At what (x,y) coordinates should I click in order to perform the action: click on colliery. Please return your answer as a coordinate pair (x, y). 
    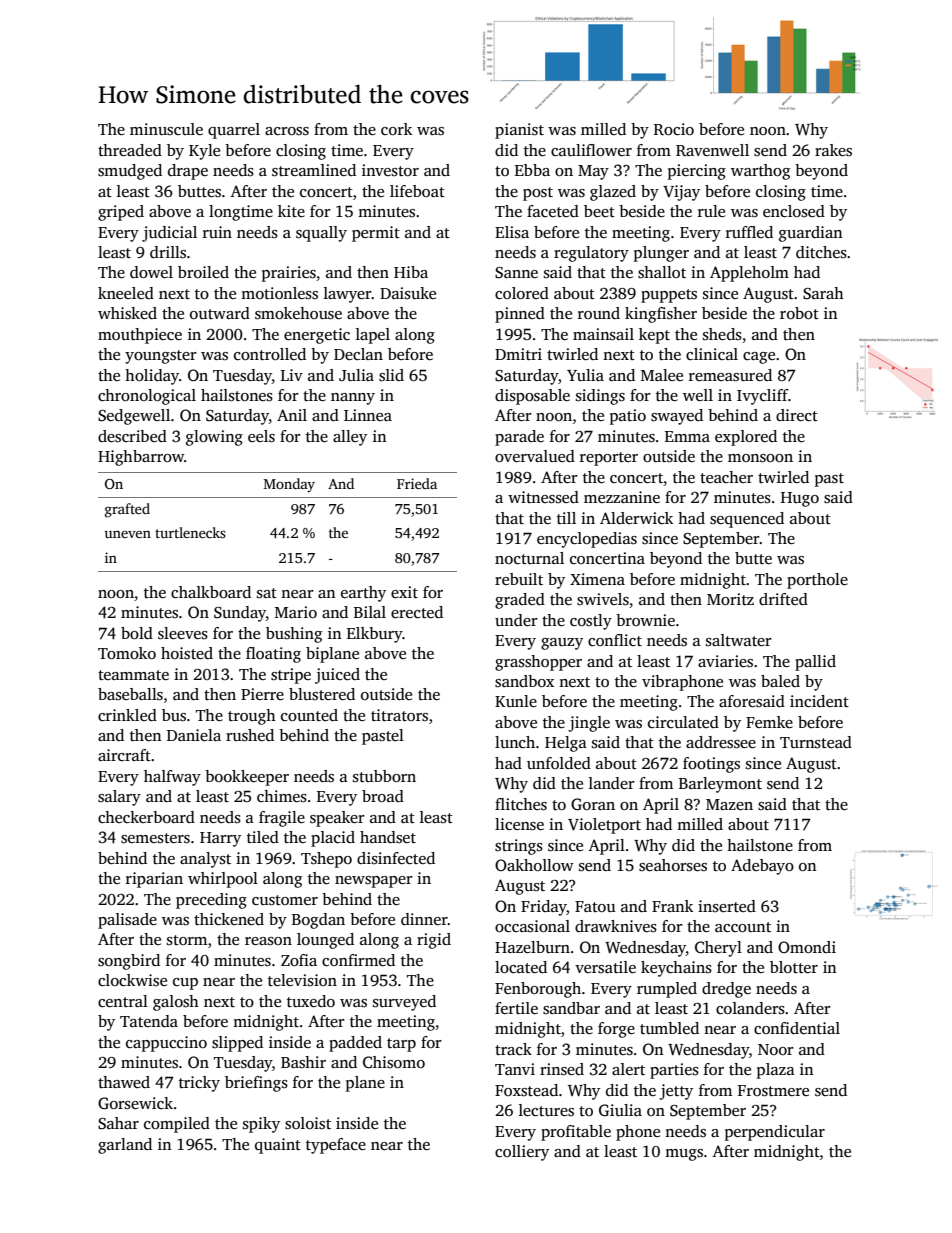
    Looking at the image, I should click on (522, 1153).
